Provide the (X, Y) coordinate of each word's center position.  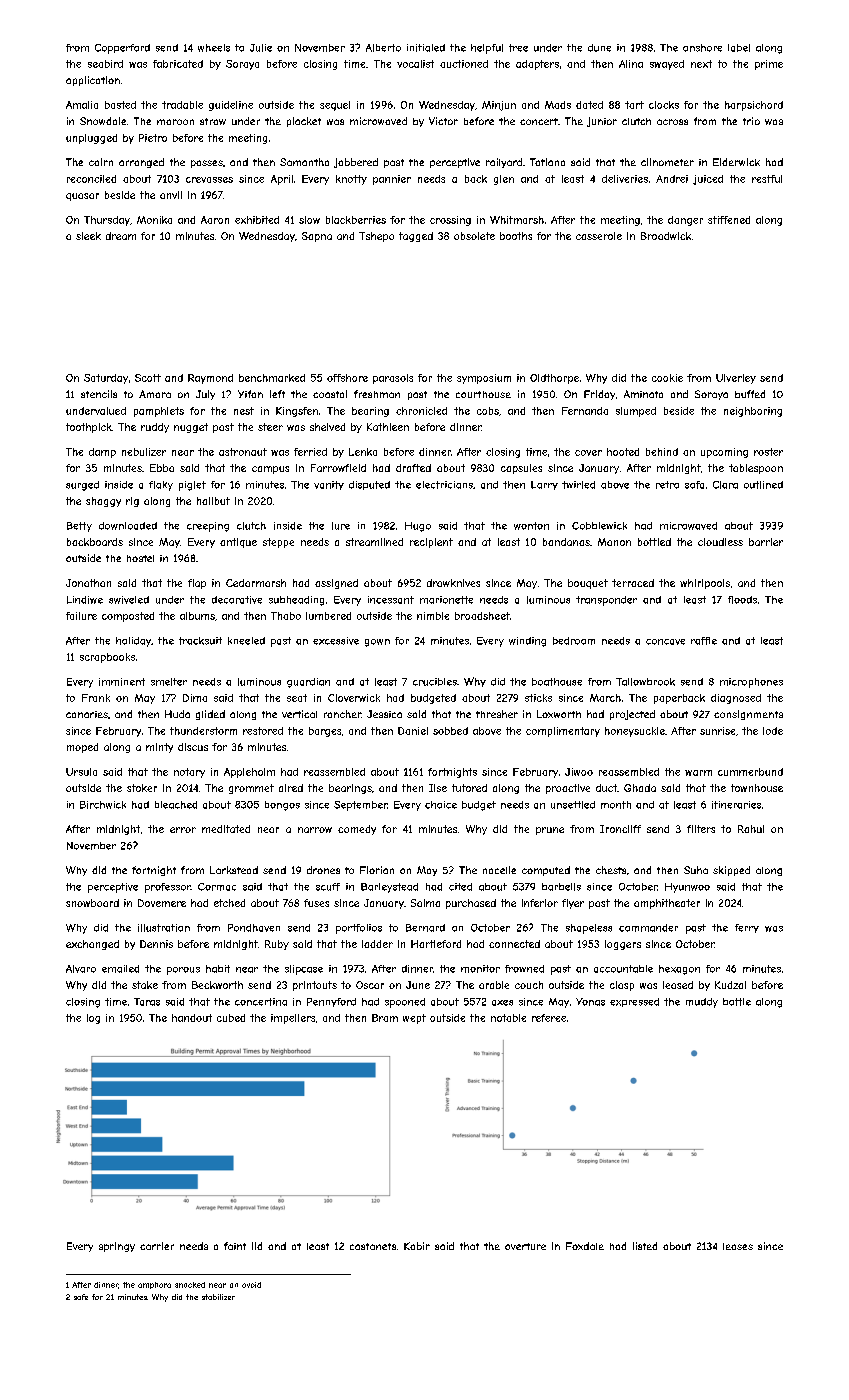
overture (525, 1246)
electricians (444, 485)
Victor (443, 121)
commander (648, 928)
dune (599, 48)
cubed (231, 1018)
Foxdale (585, 1246)
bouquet (588, 584)
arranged (141, 163)
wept (414, 1019)
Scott (148, 378)
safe (81, 1297)
